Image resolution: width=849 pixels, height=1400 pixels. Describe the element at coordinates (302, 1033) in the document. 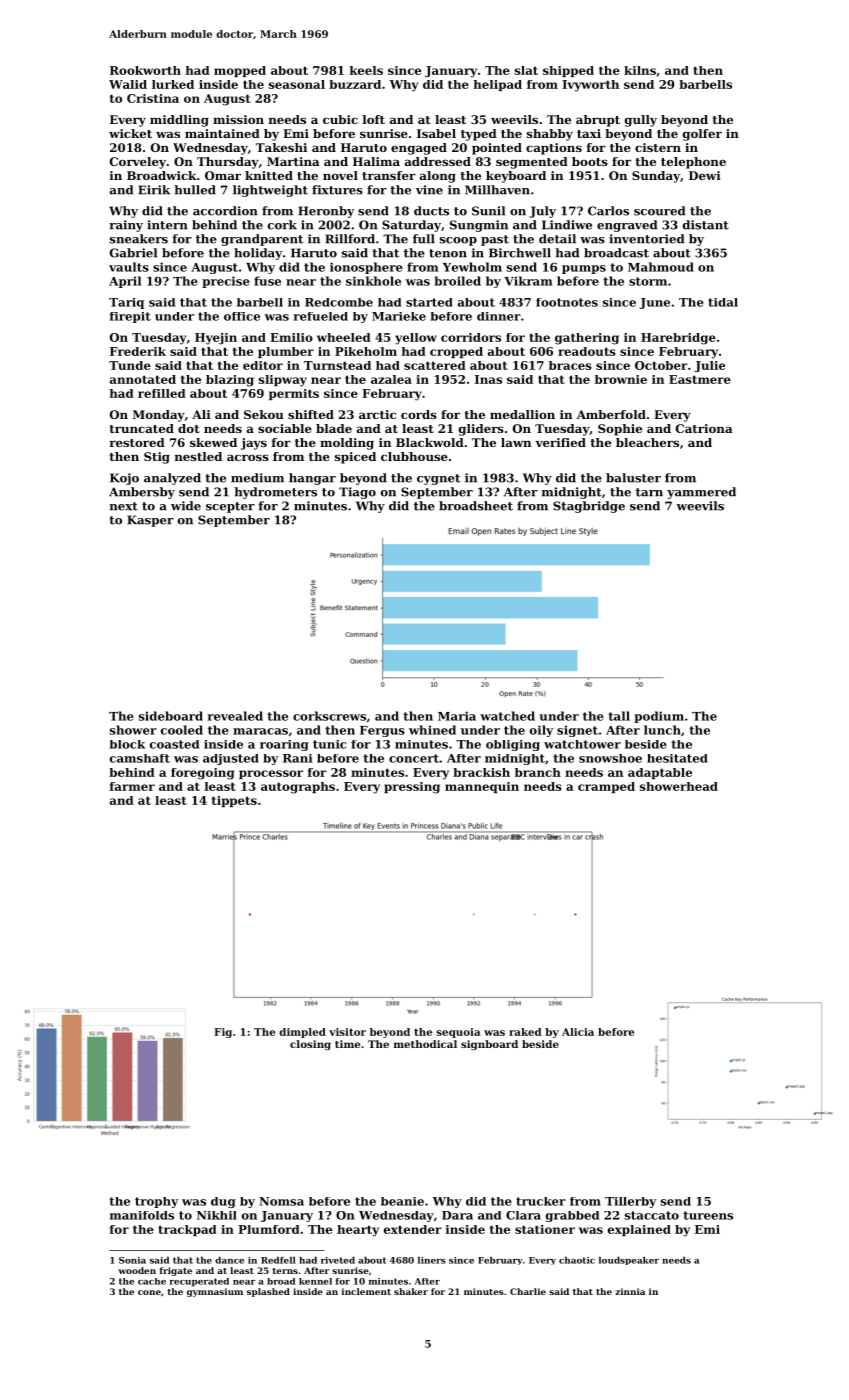

I see `dimpled` at that location.
